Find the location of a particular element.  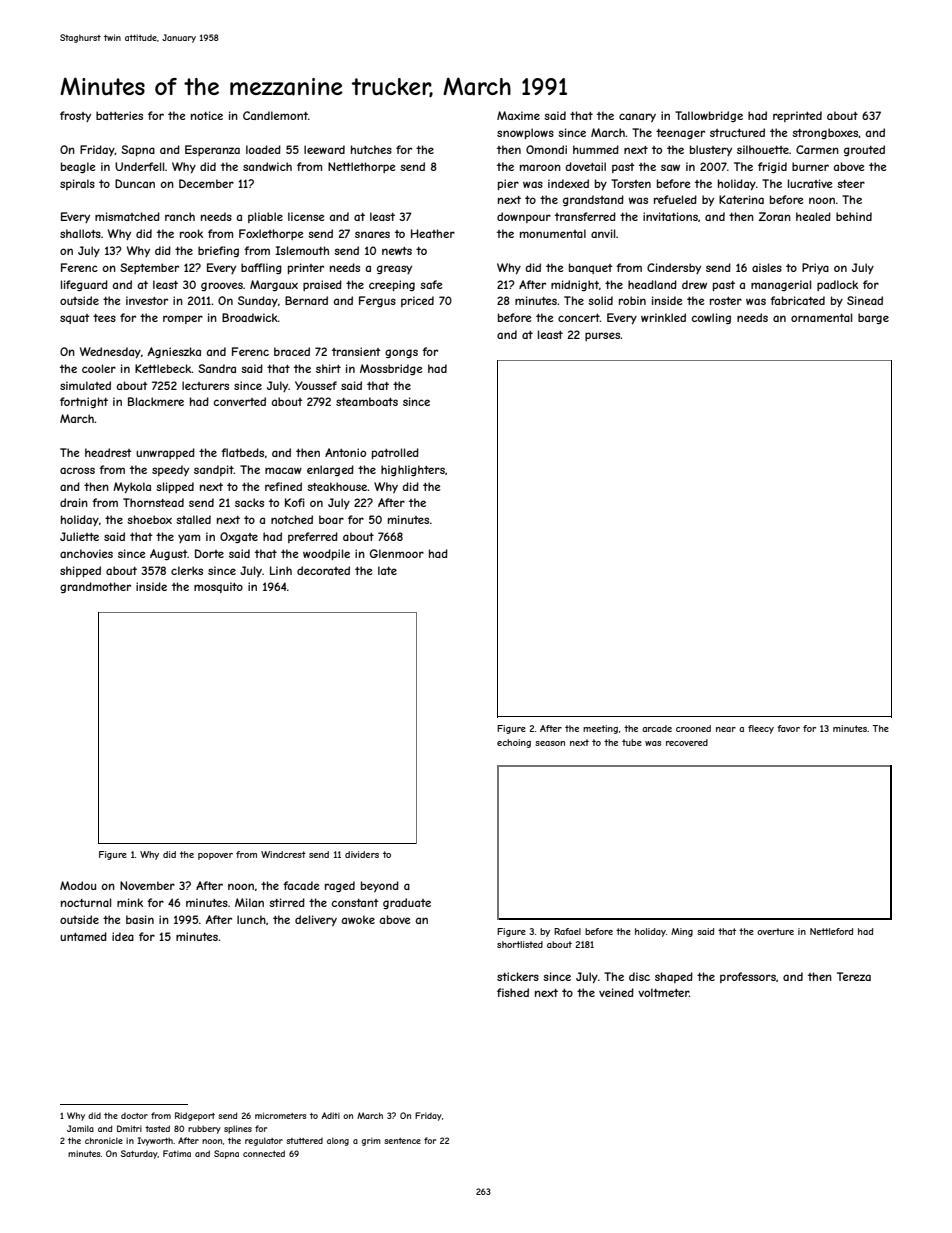

doctor is located at coordinates (134, 1116).
